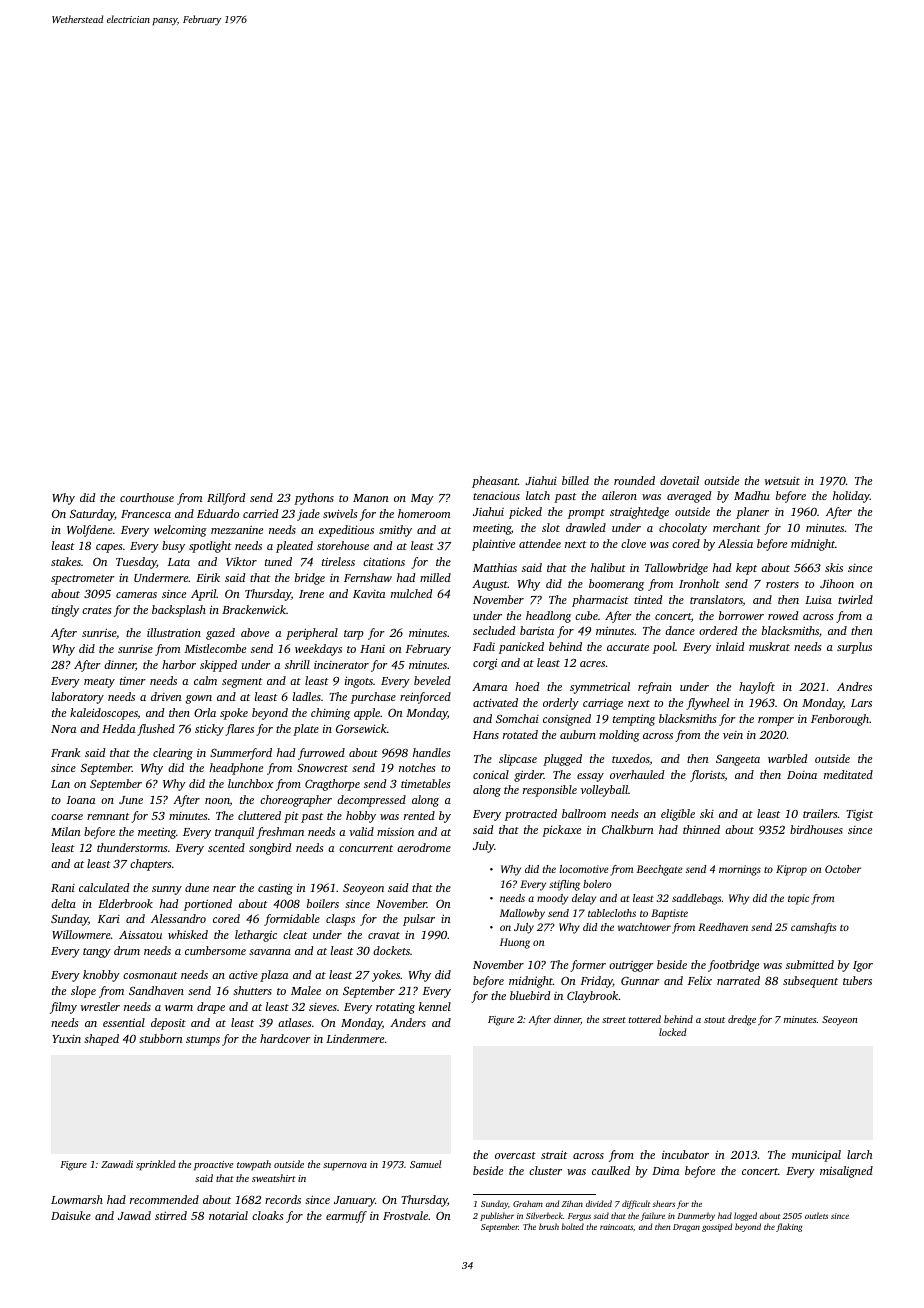 The height and width of the screenshot is (1308, 924). Describe the element at coordinates (228, 1215) in the screenshot. I see `notarial` at that location.
